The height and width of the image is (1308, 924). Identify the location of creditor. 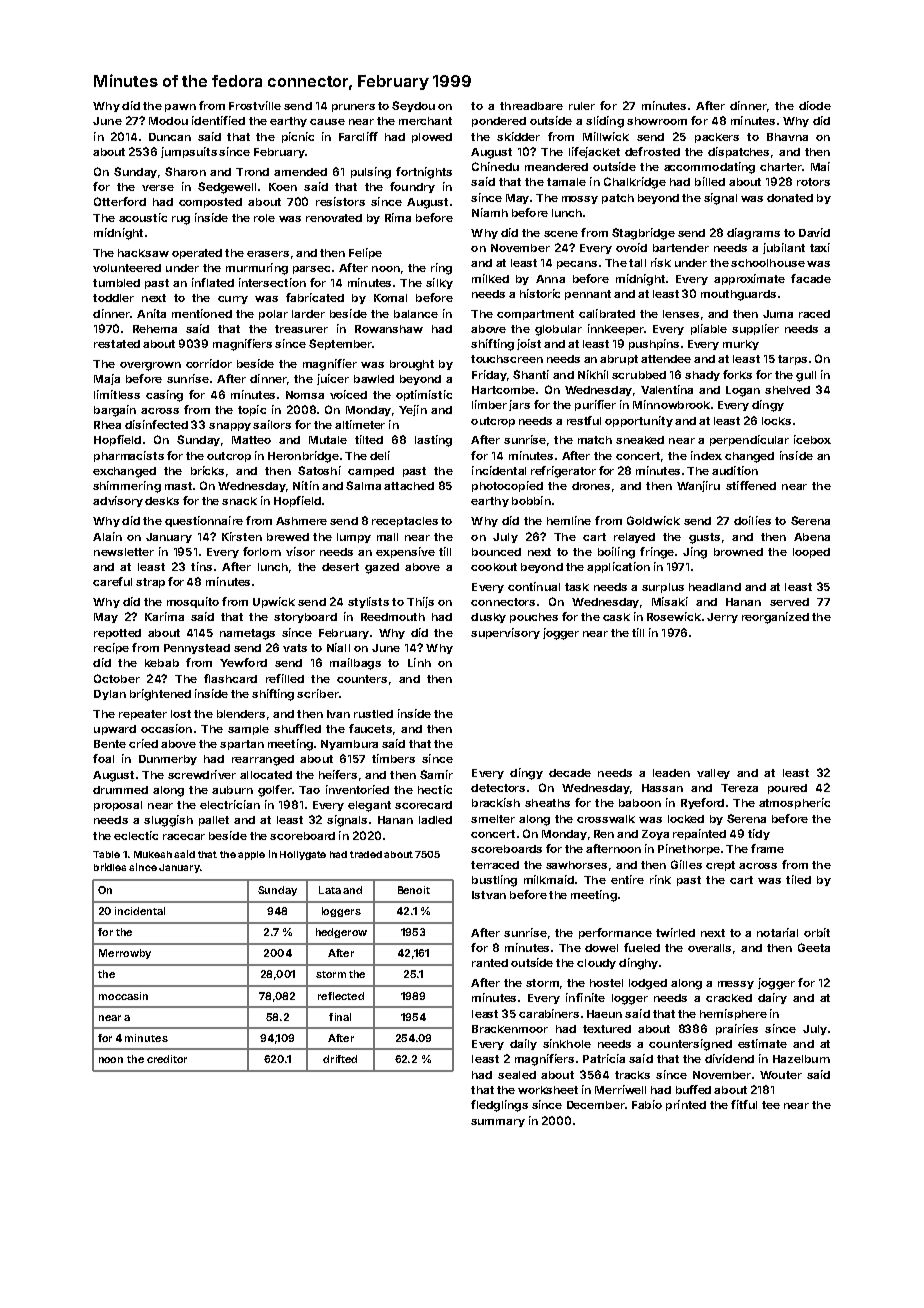
(167, 1059).
